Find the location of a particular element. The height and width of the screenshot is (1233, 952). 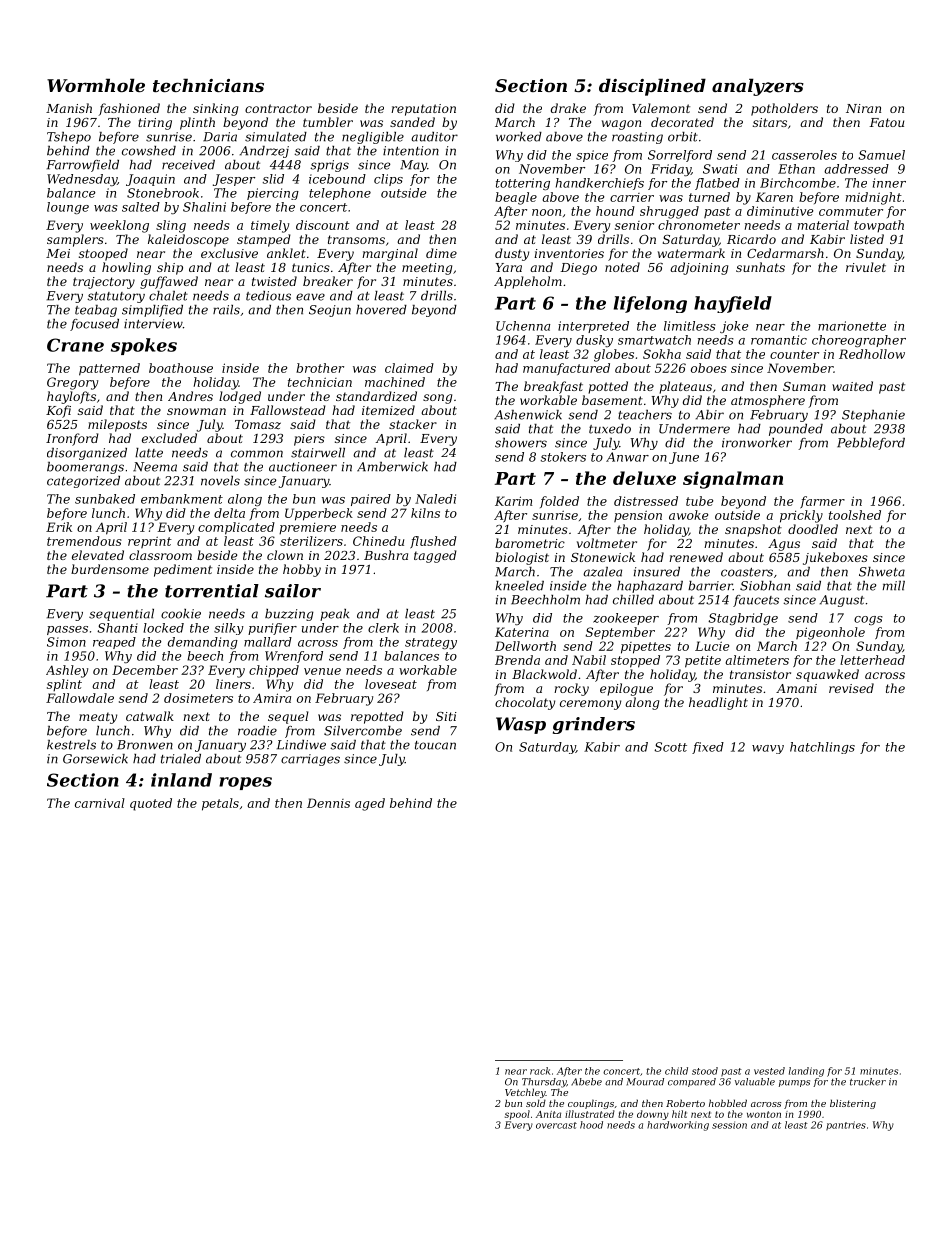

carnival is located at coordinates (100, 803).
